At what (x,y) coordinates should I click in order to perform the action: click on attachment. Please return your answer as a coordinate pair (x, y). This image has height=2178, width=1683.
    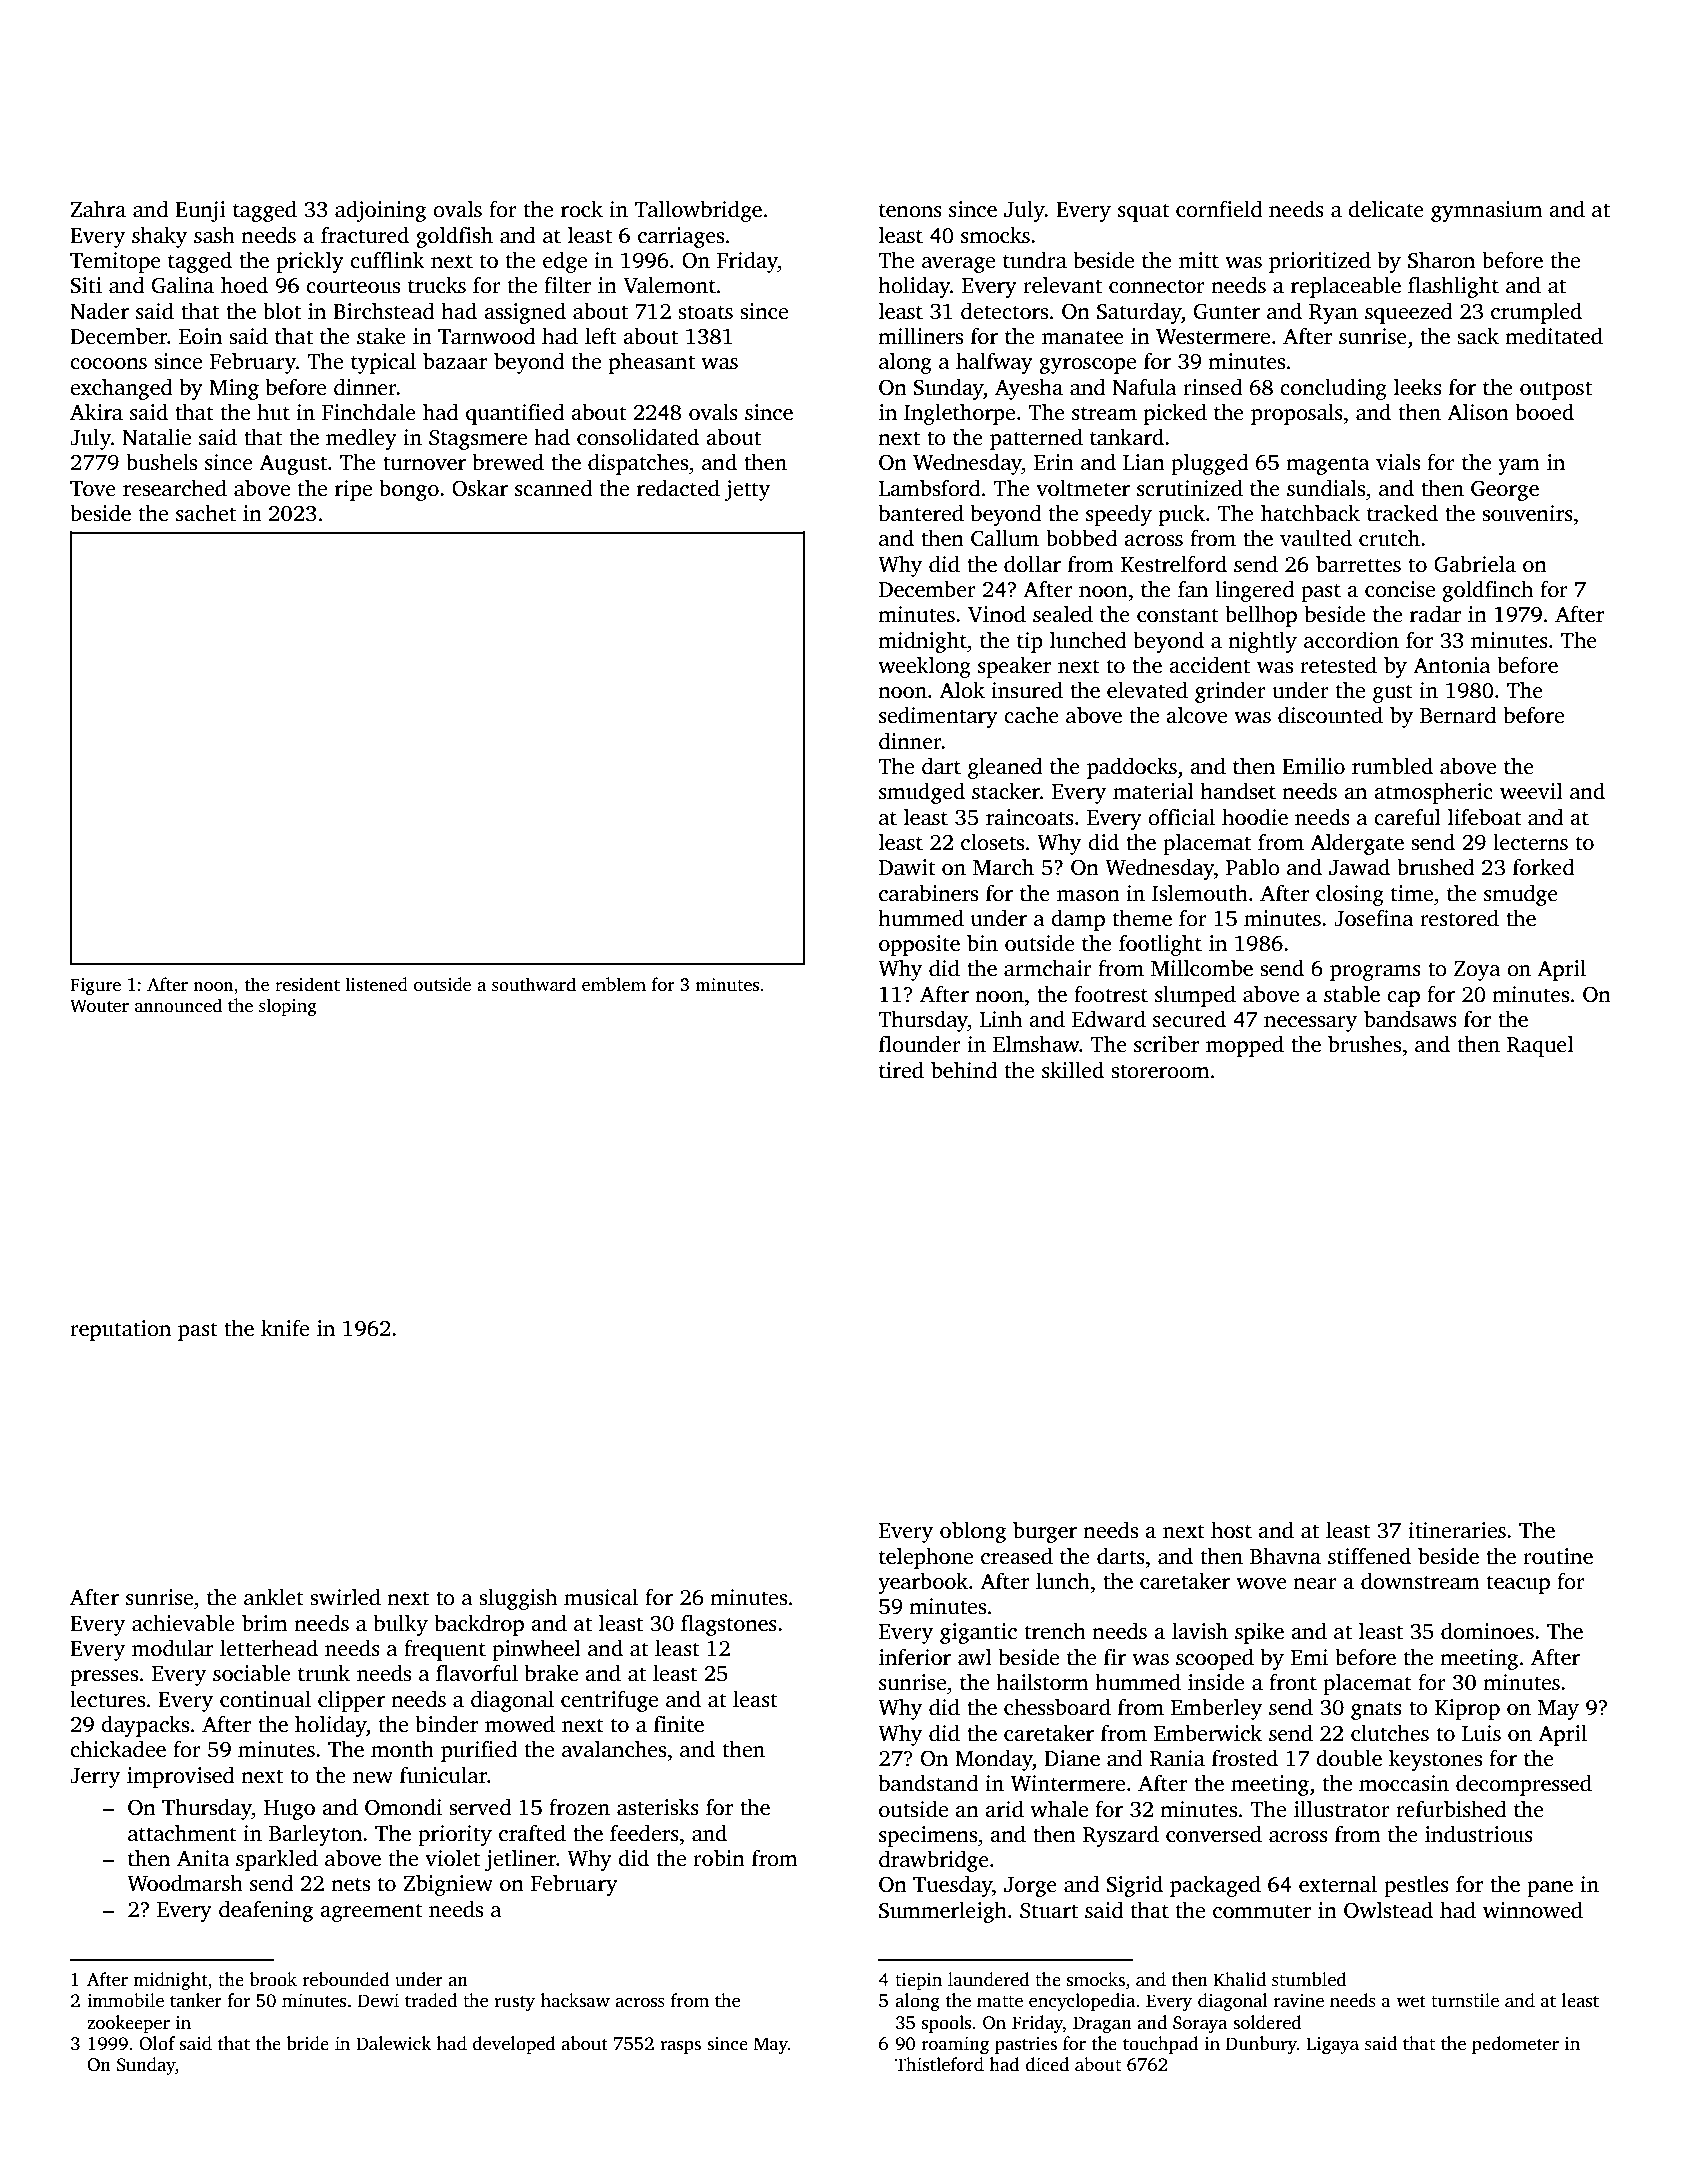
    Looking at the image, I should click on (182, 1833).
